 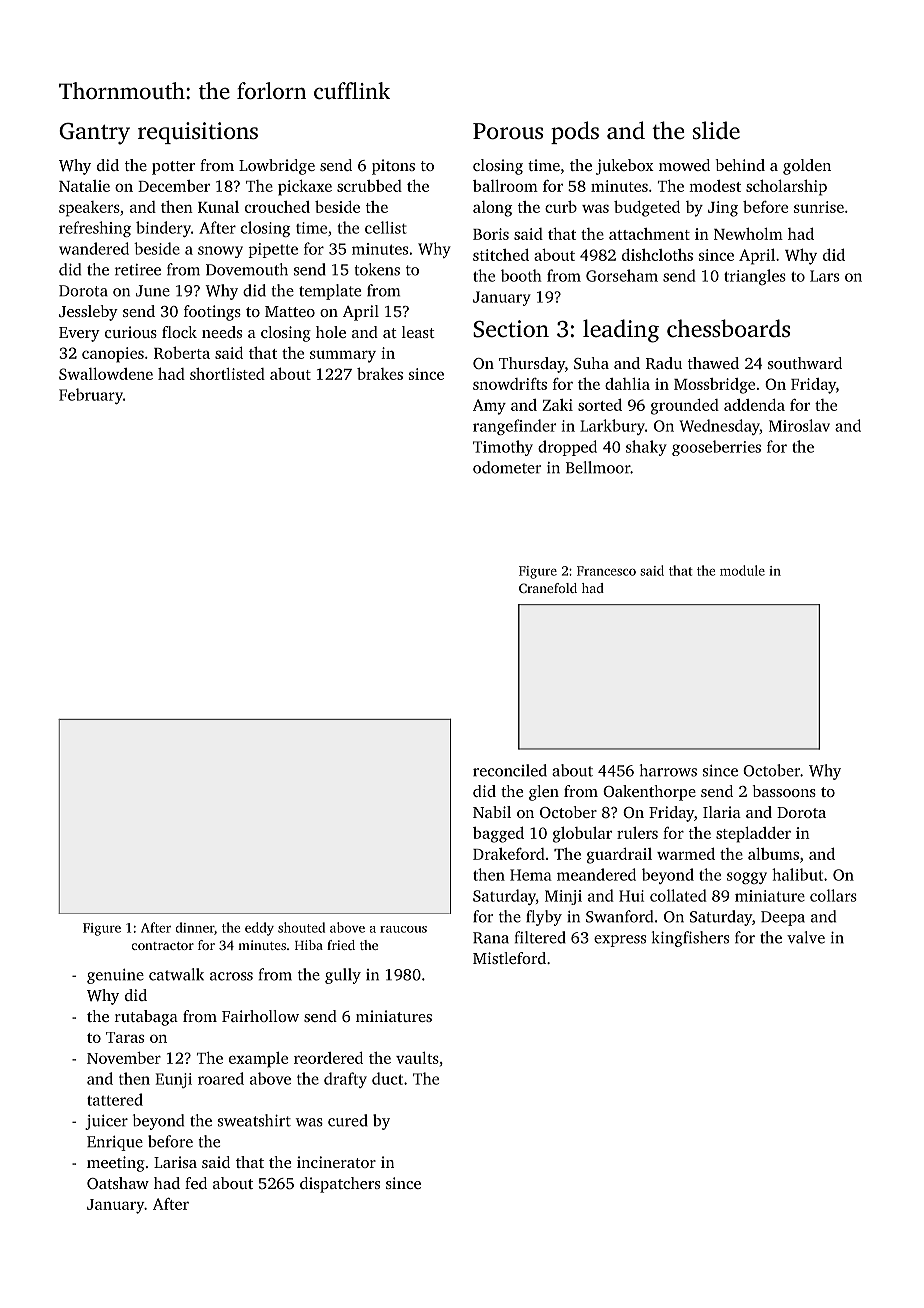 I want to click on pods, so click(x=575, y=132).
